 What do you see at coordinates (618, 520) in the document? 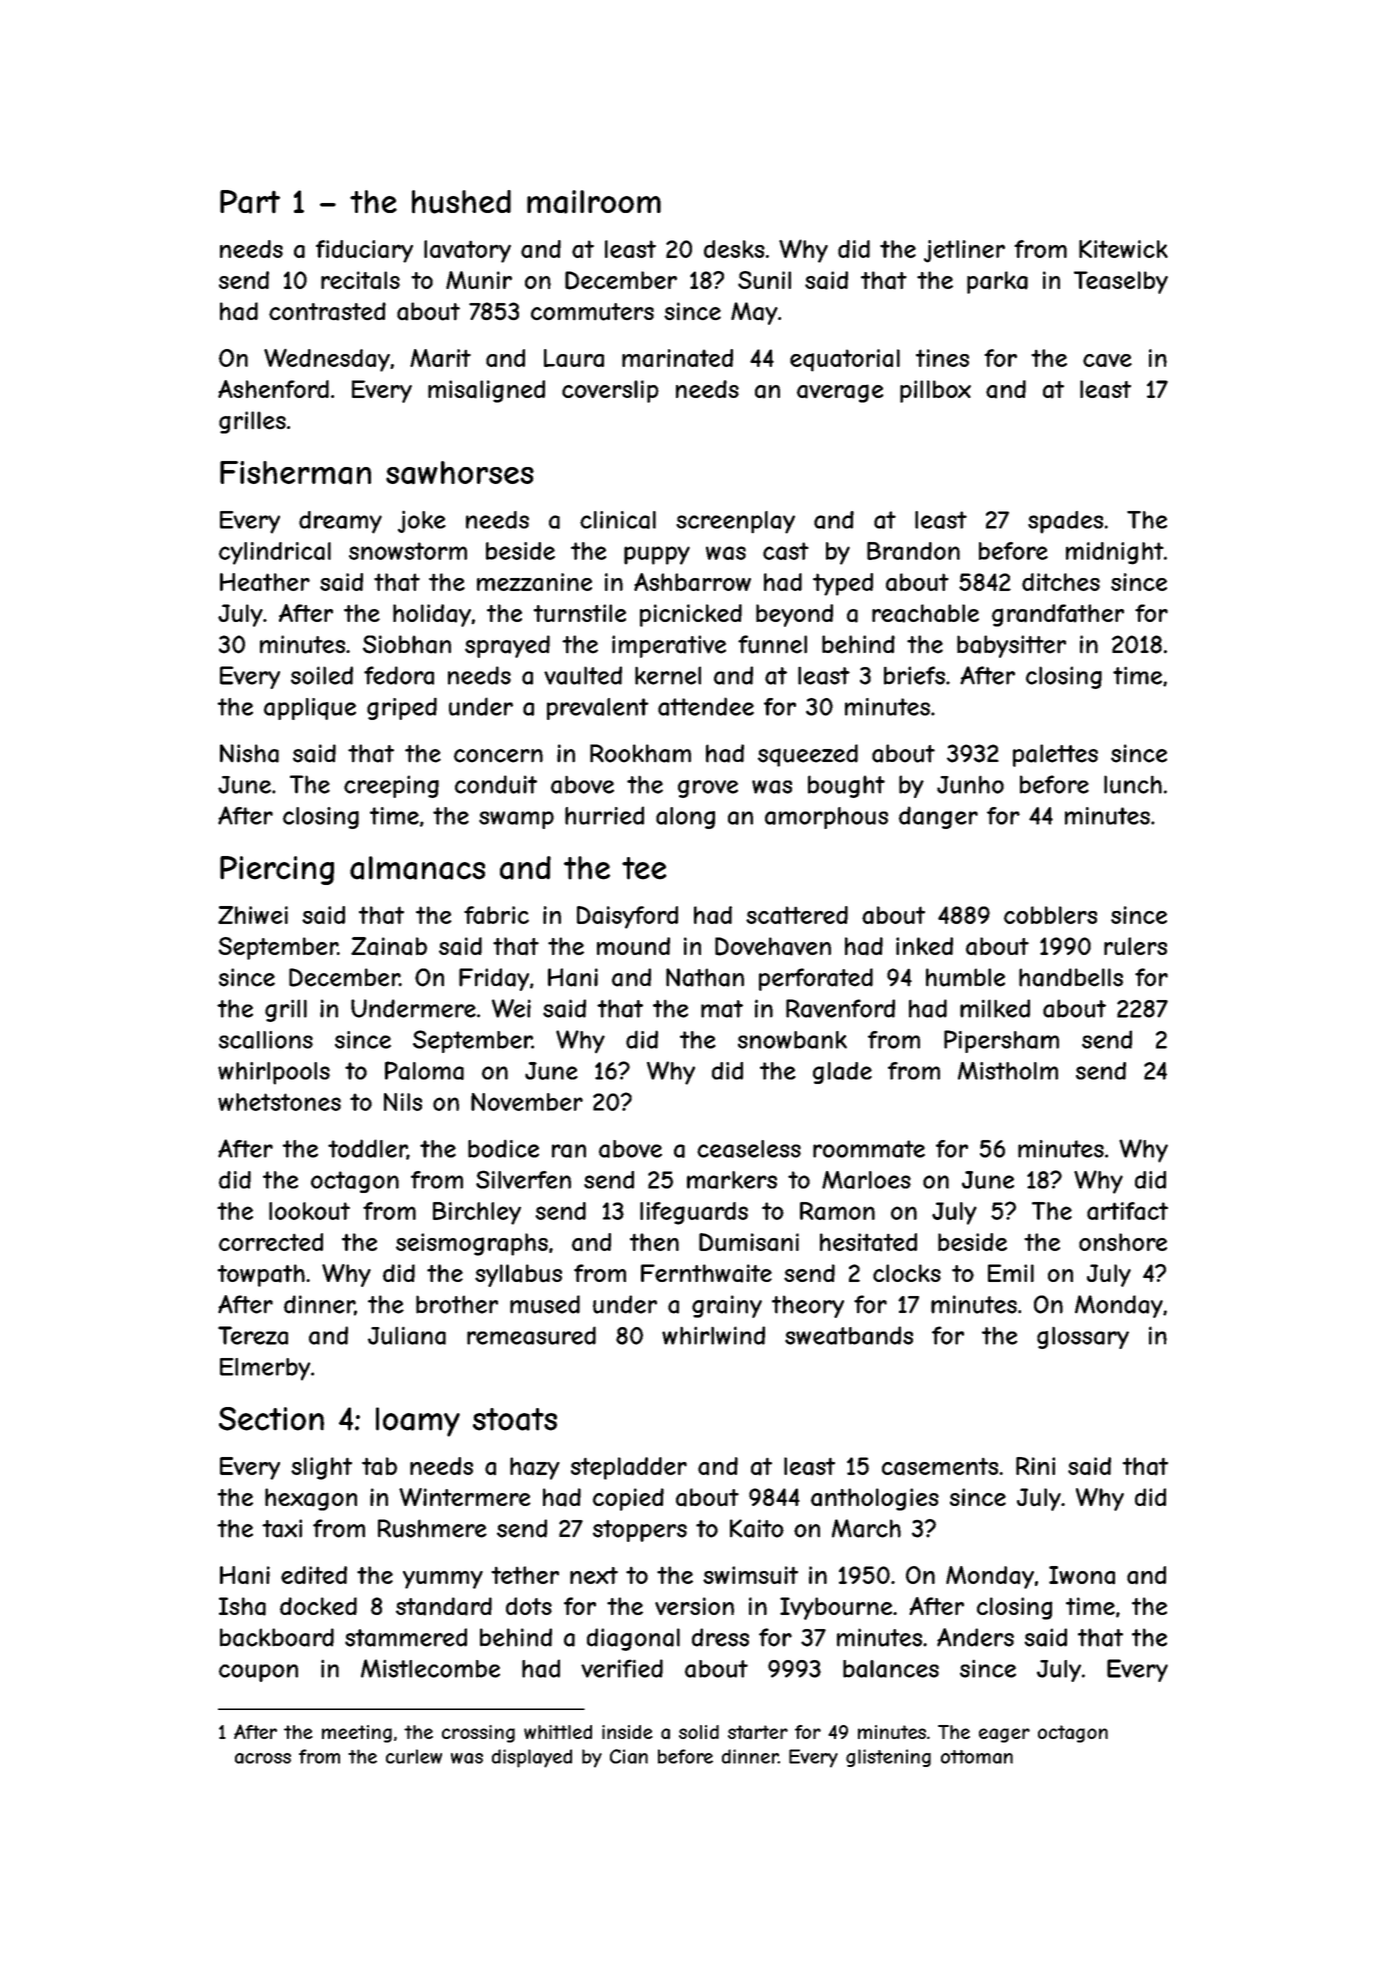
I see `clinical` at bounding box center [618, 520].
